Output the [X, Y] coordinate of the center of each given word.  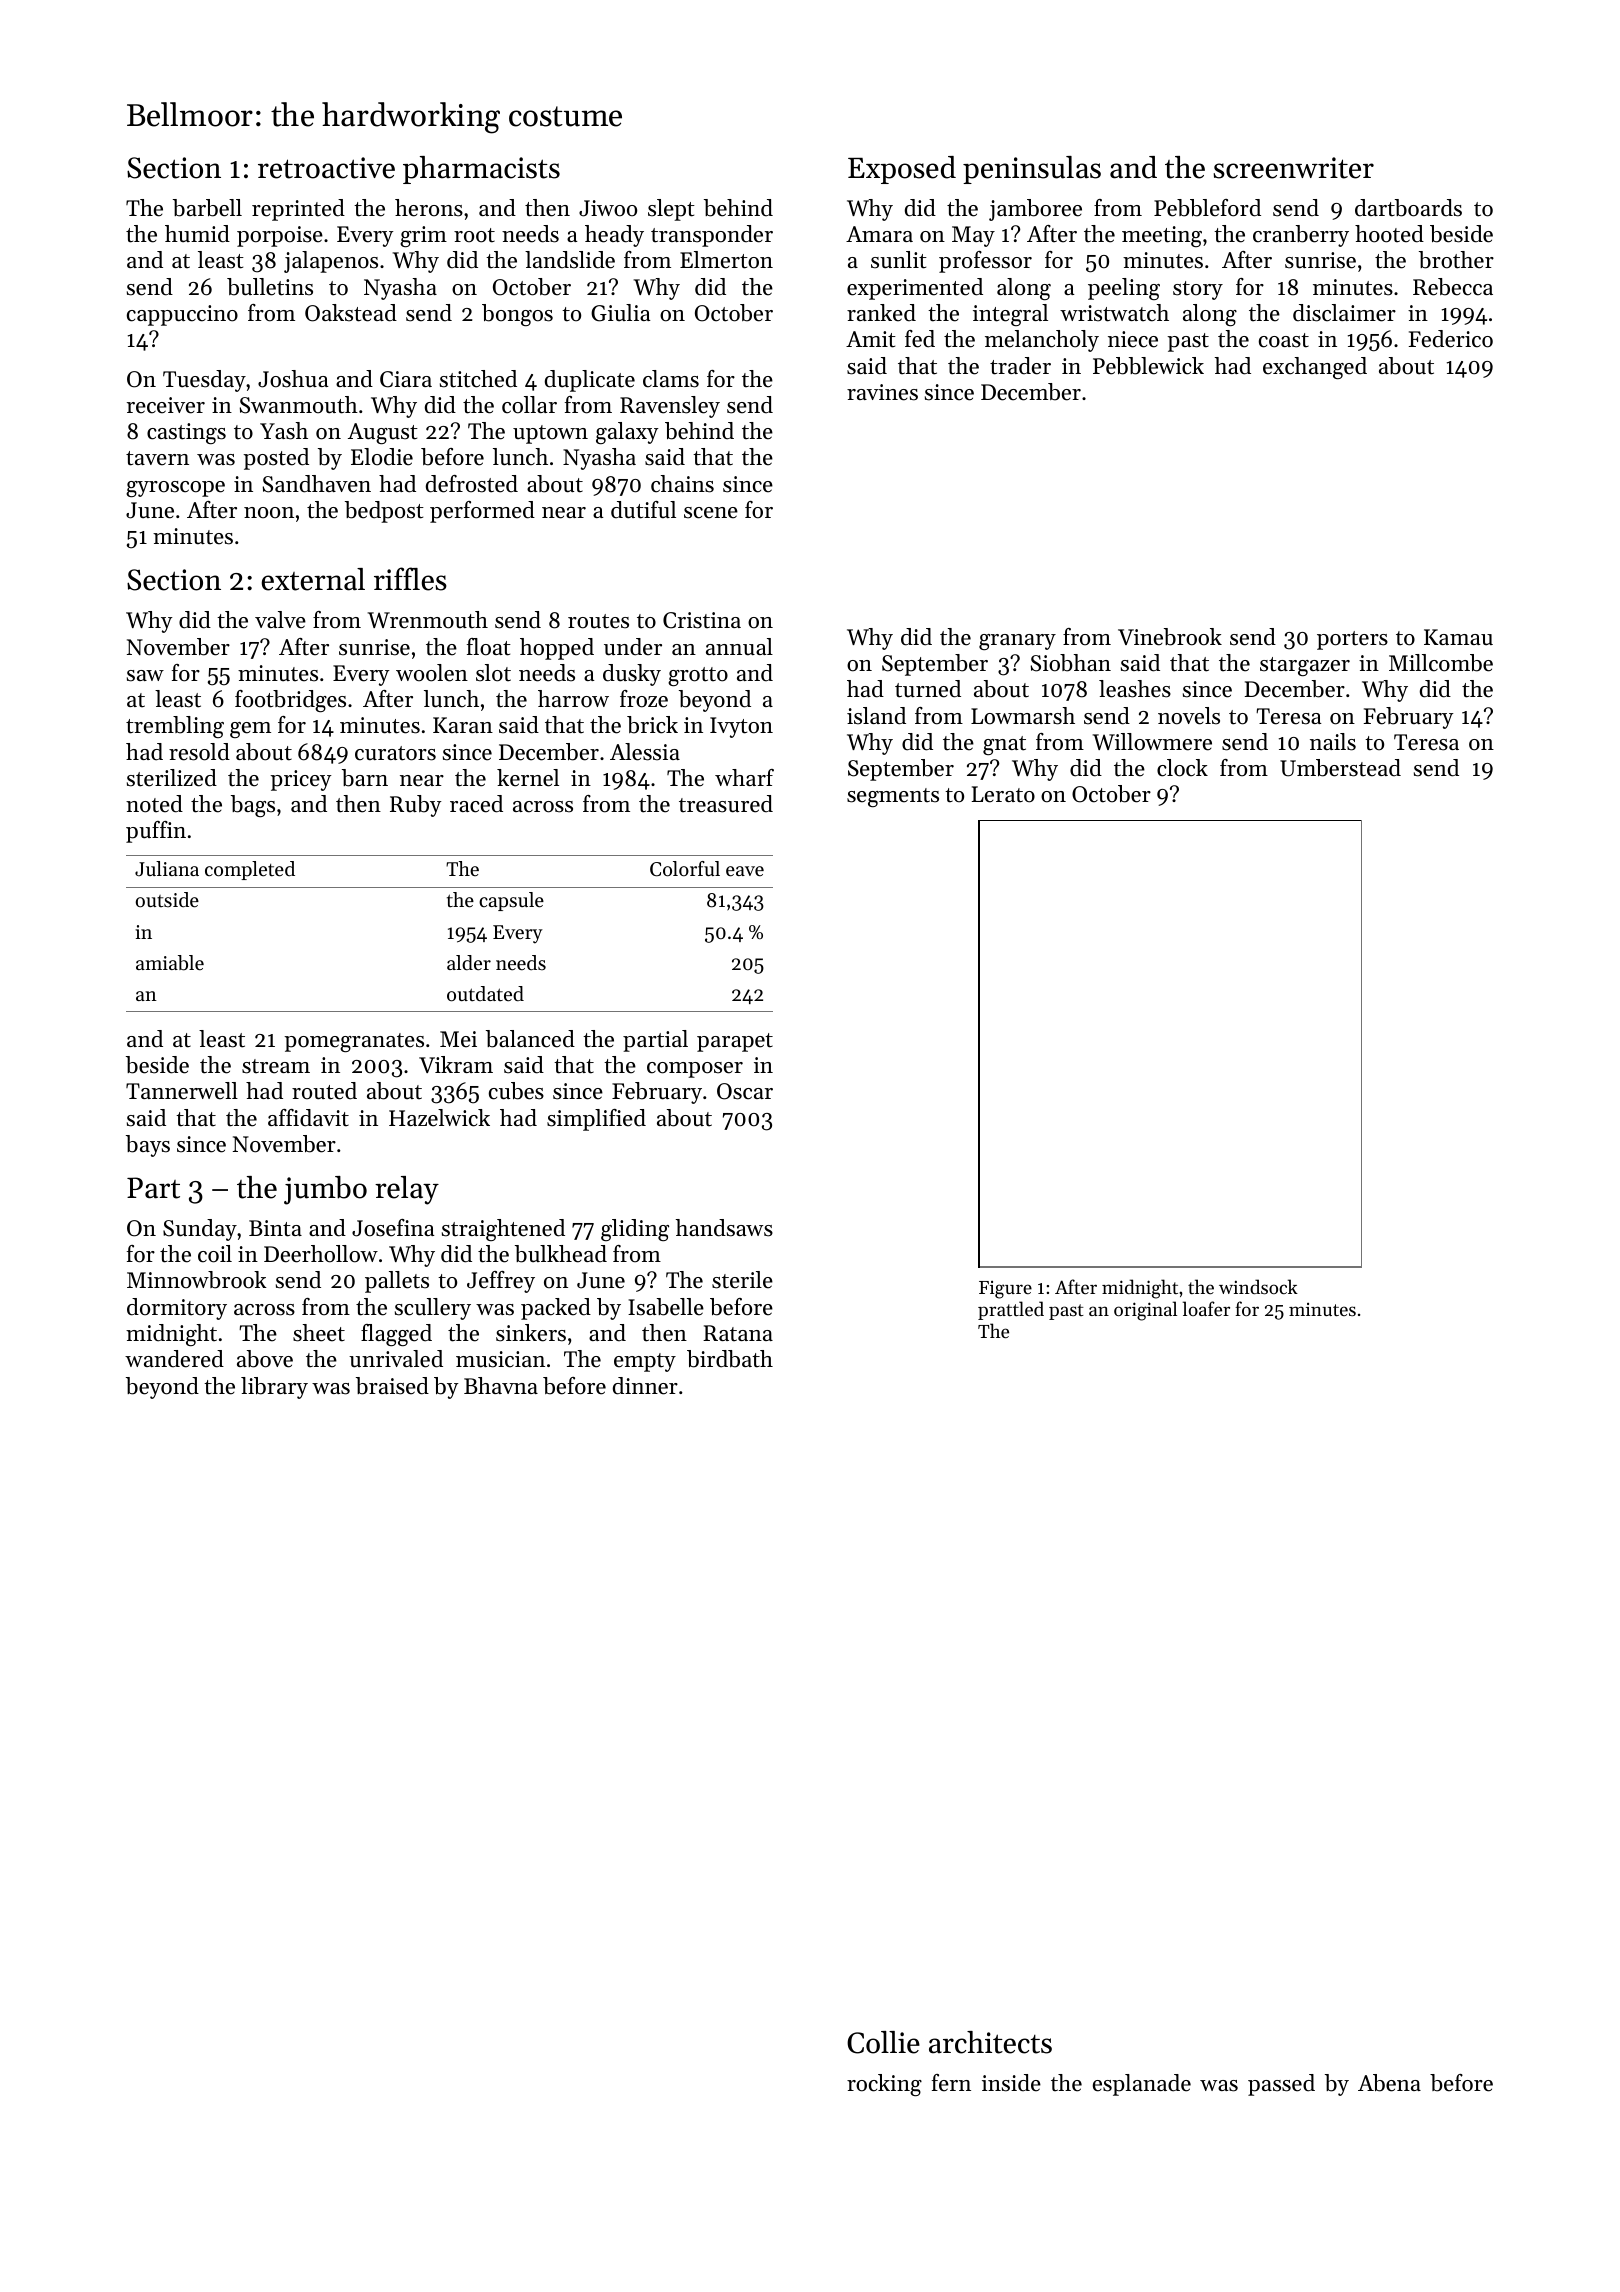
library [274, 1388]
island [876, 716]
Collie [883, 2042]
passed [1281, 2085]
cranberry [1301, 236]
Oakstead [351, 313]
